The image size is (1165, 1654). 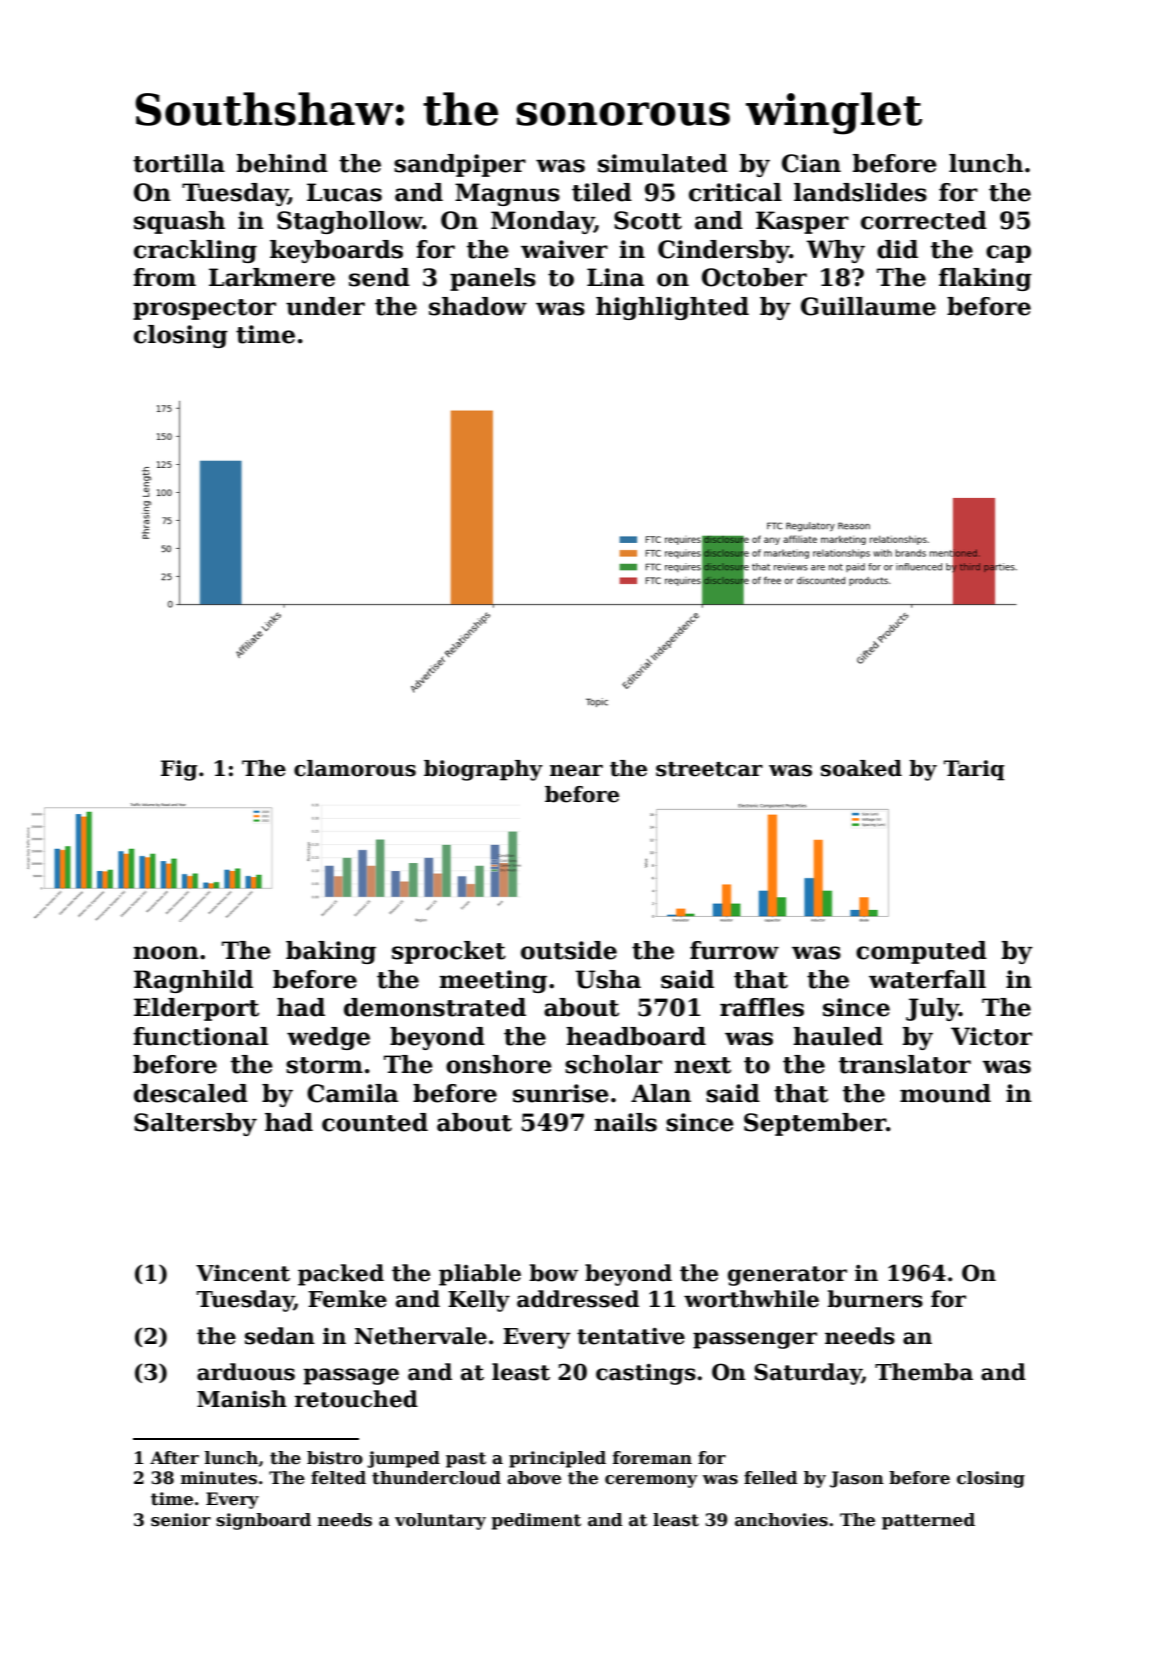 I want to click on prospector, so click(x=204, y=309).
